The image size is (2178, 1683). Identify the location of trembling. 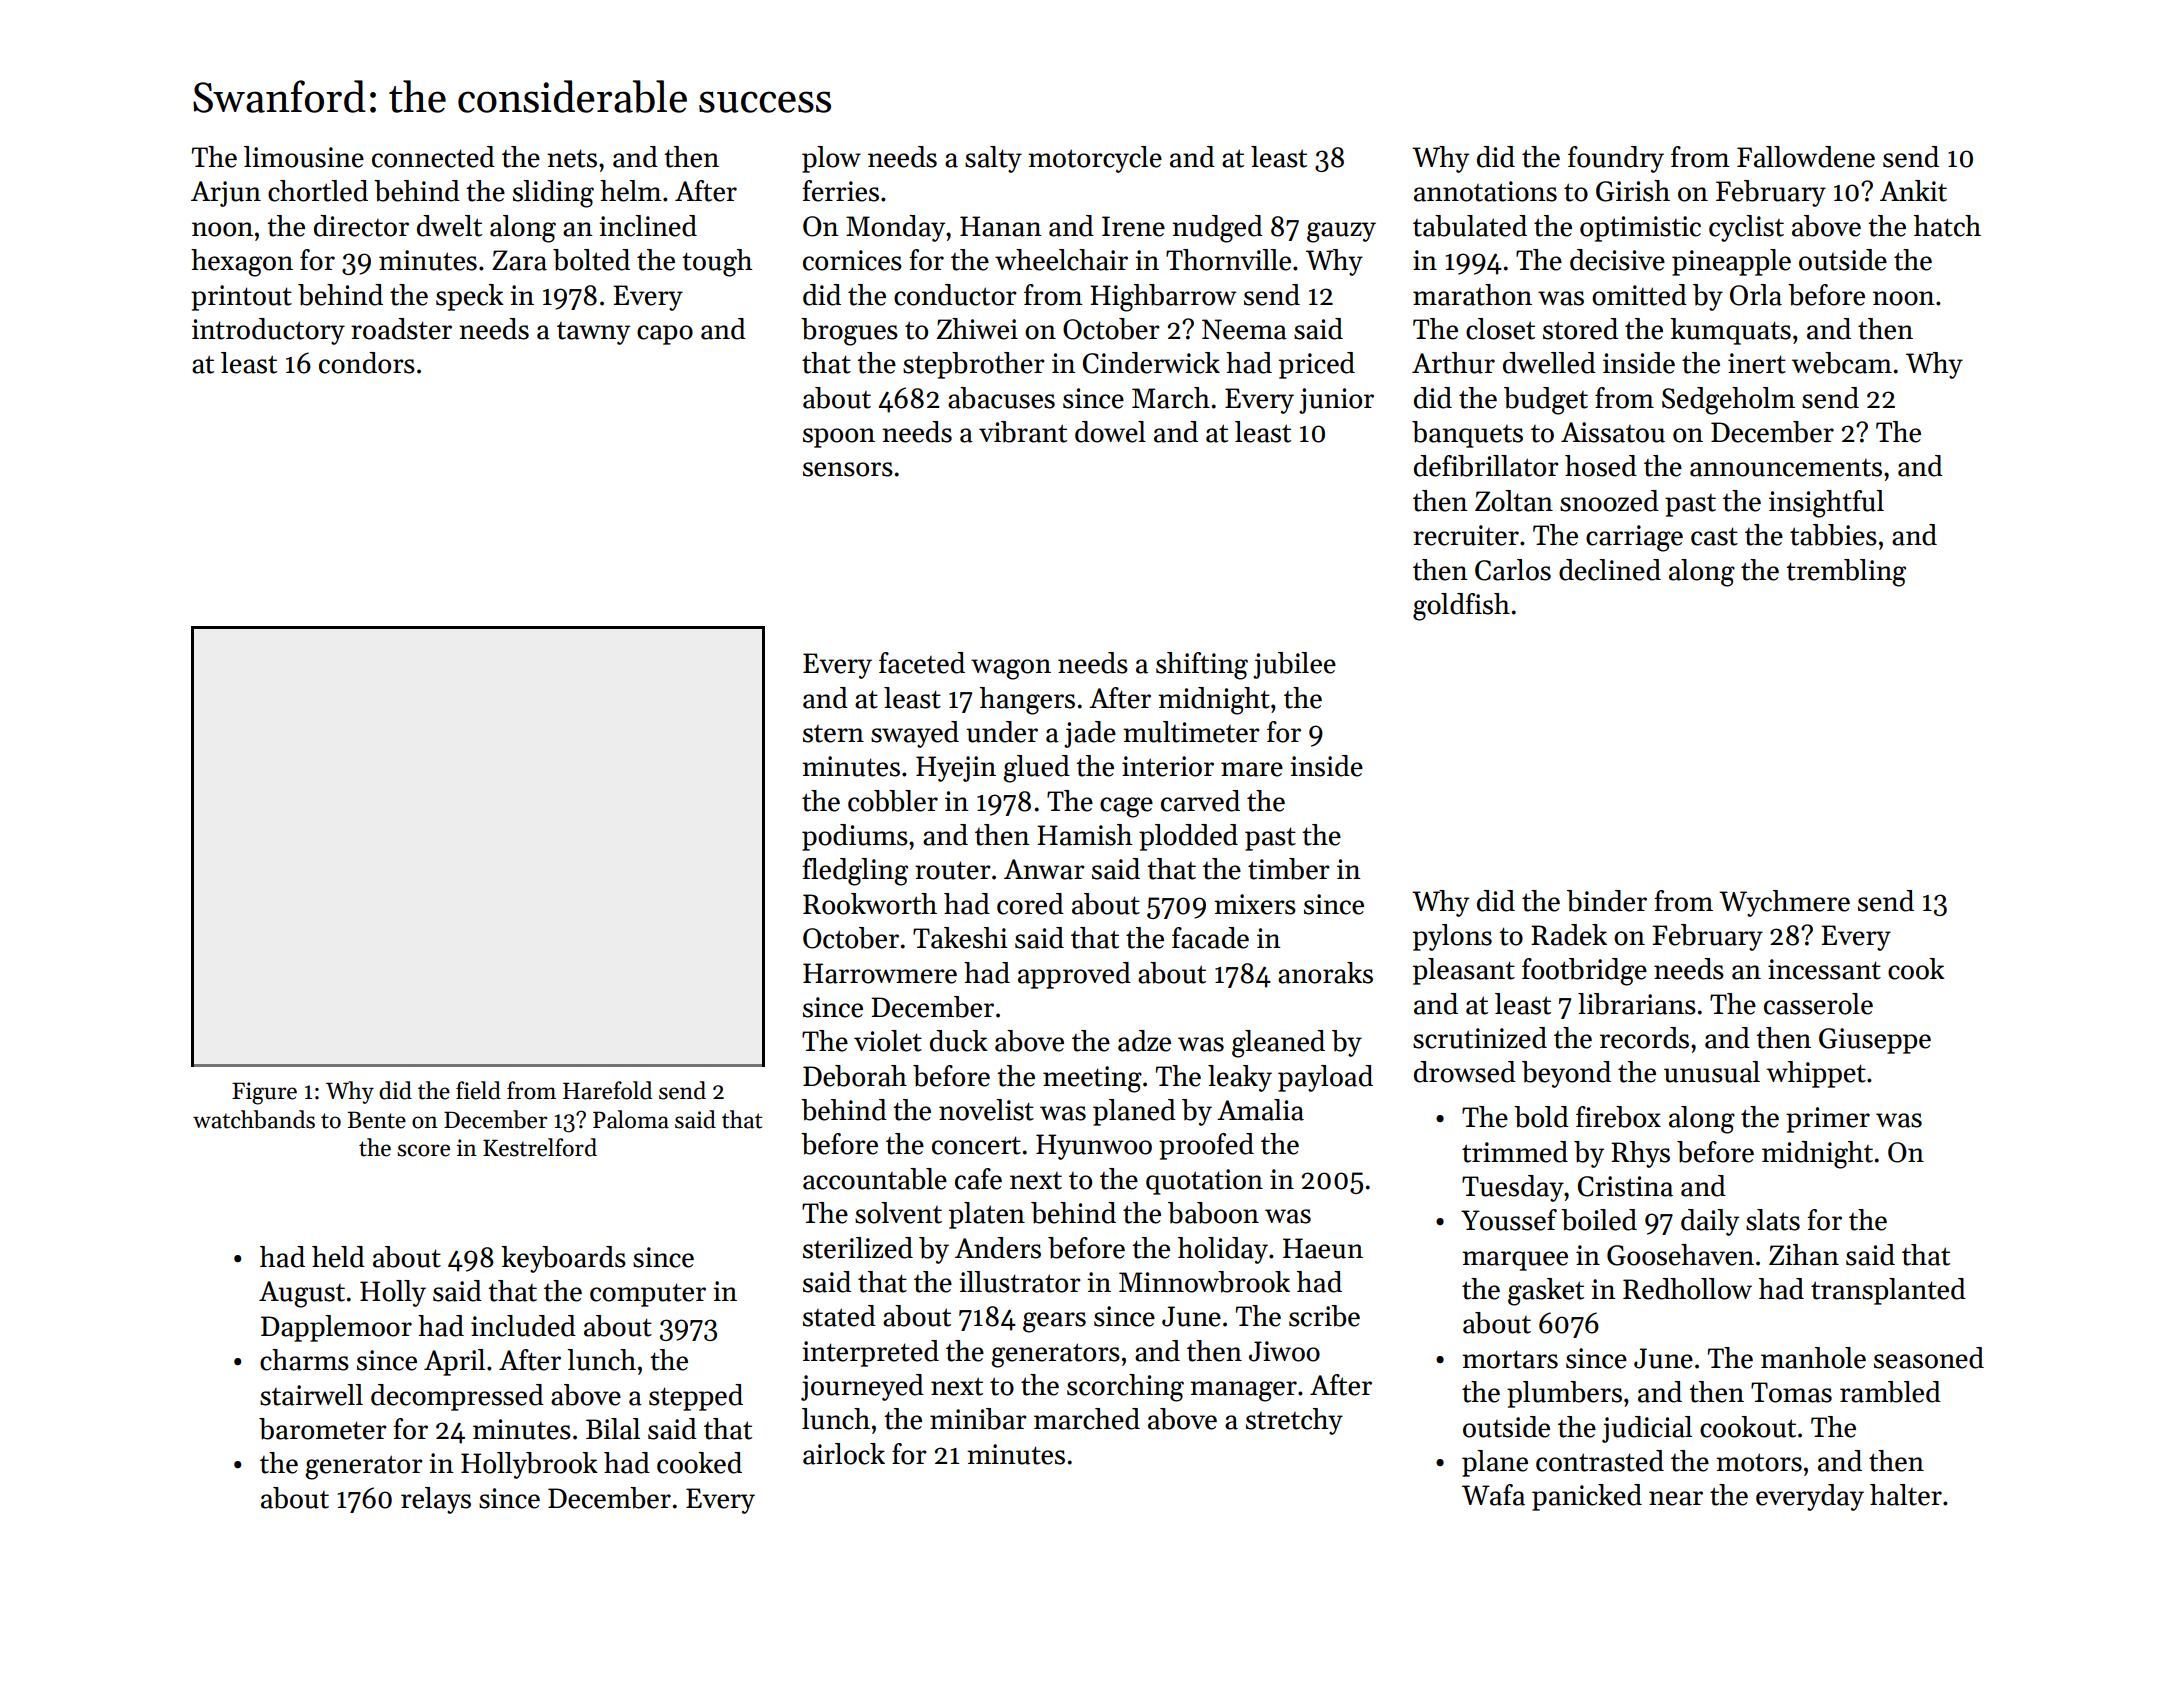
(1846, 573).
